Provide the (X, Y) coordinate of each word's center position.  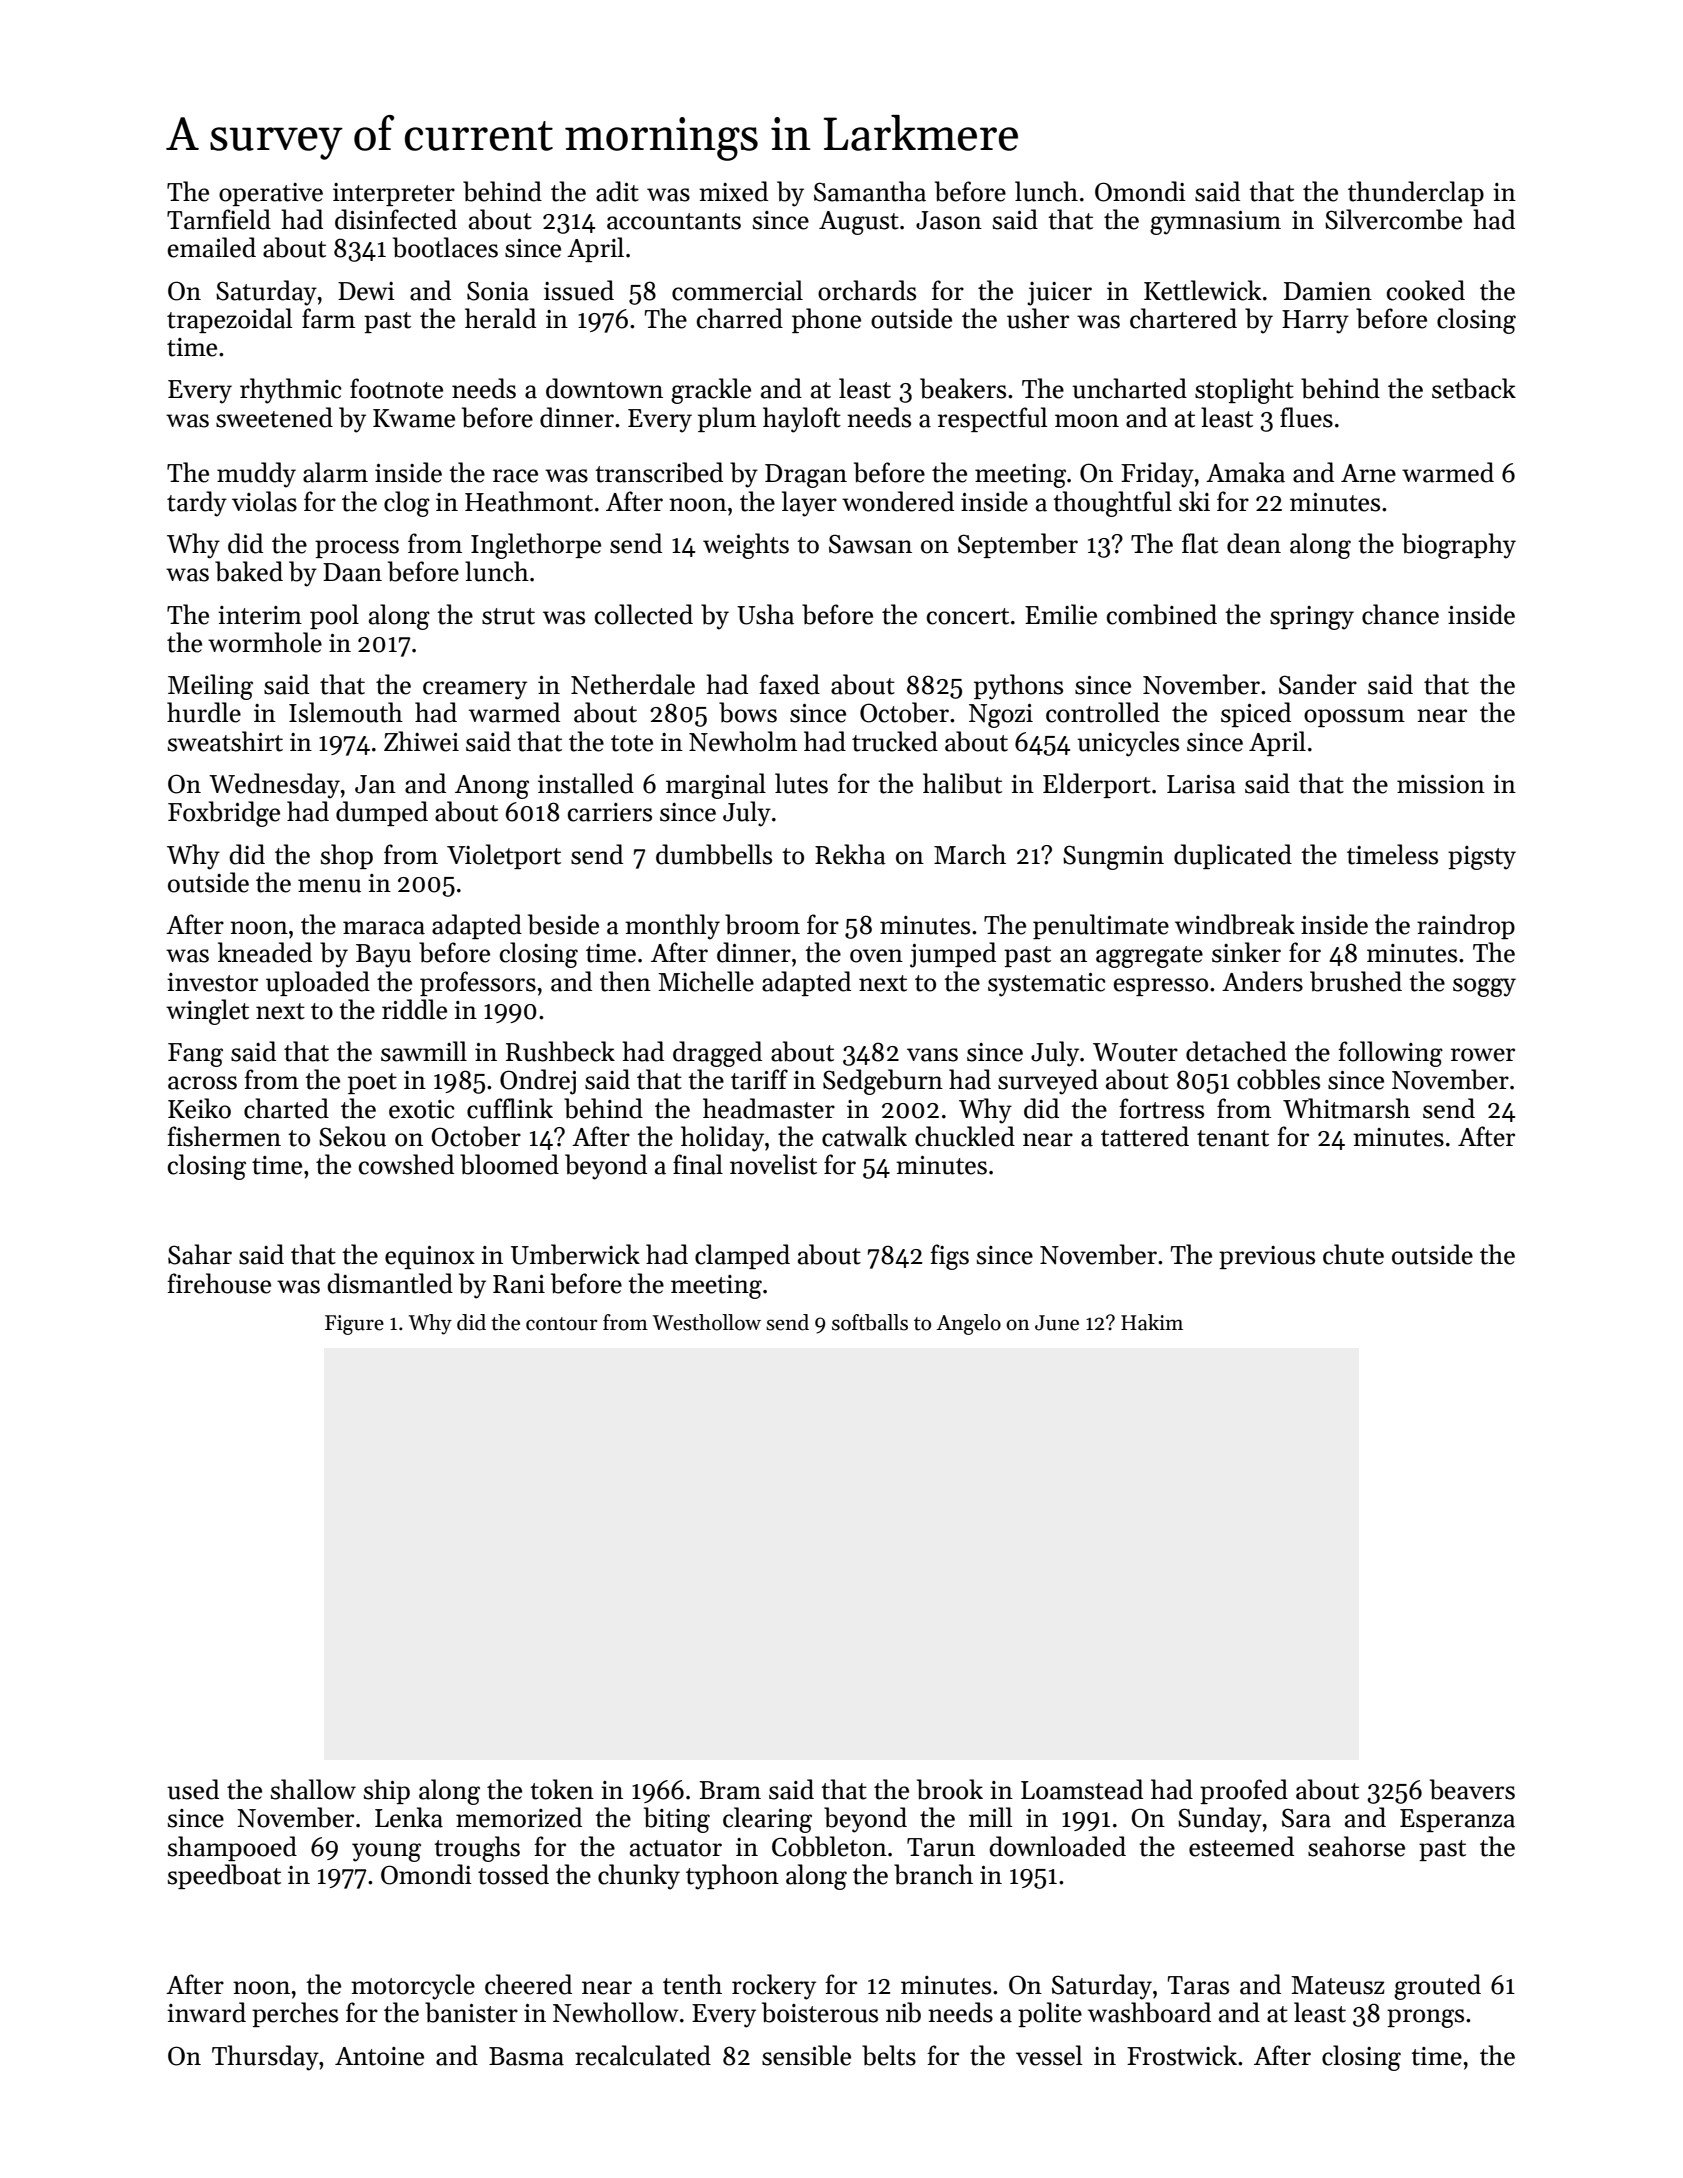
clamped (742, 1256)
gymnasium (1215, 223)
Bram (730, 1790)
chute (1353, 1254)
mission (1441, 784)
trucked (895, 741)
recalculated (643, 2055)
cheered (528, 1984)
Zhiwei (421, 741)
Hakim (1152, 1322)
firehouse (219, 1283)
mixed (733, 191)
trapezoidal (229, 320)
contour (562, 1324)
